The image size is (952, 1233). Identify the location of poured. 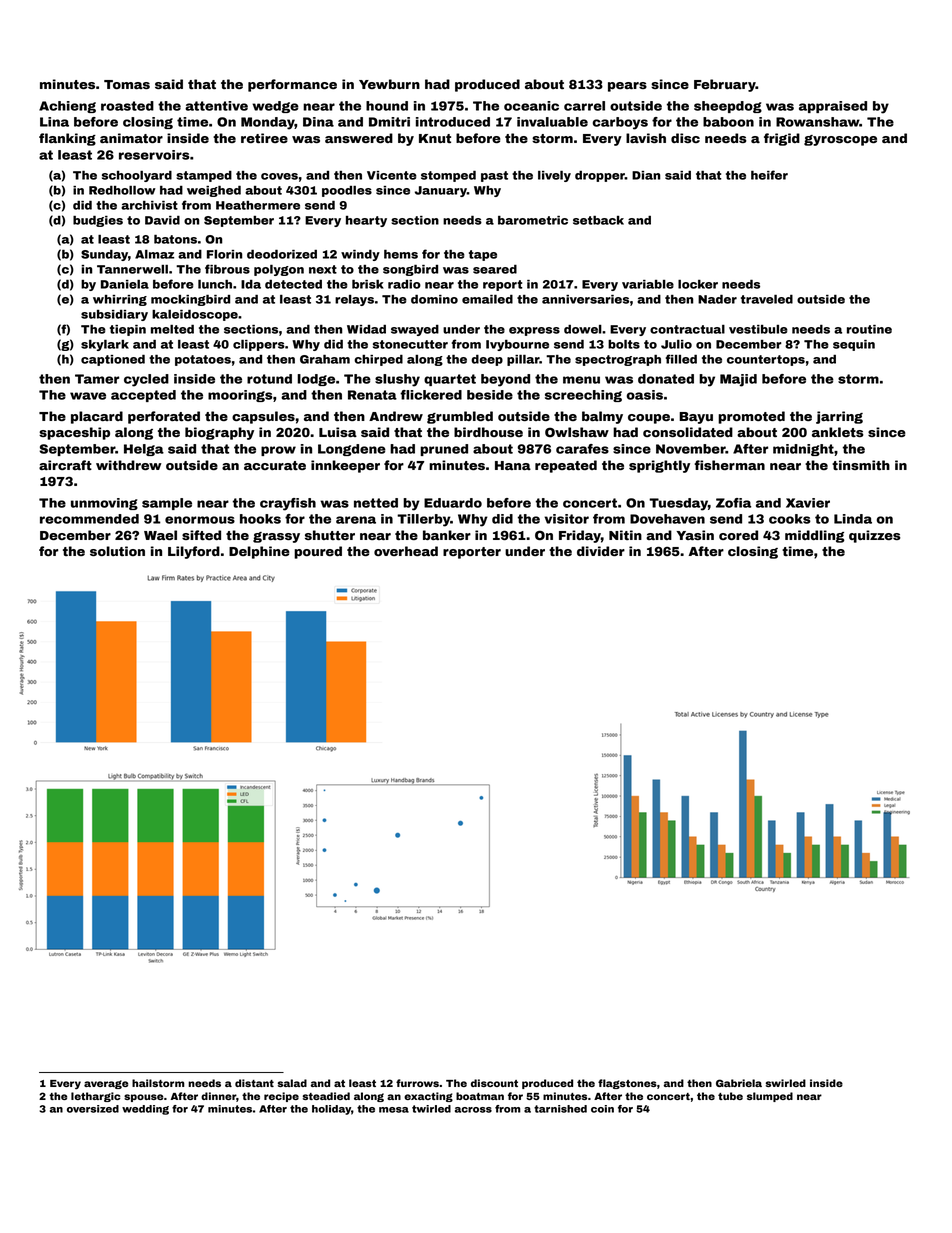
(318, 552).
